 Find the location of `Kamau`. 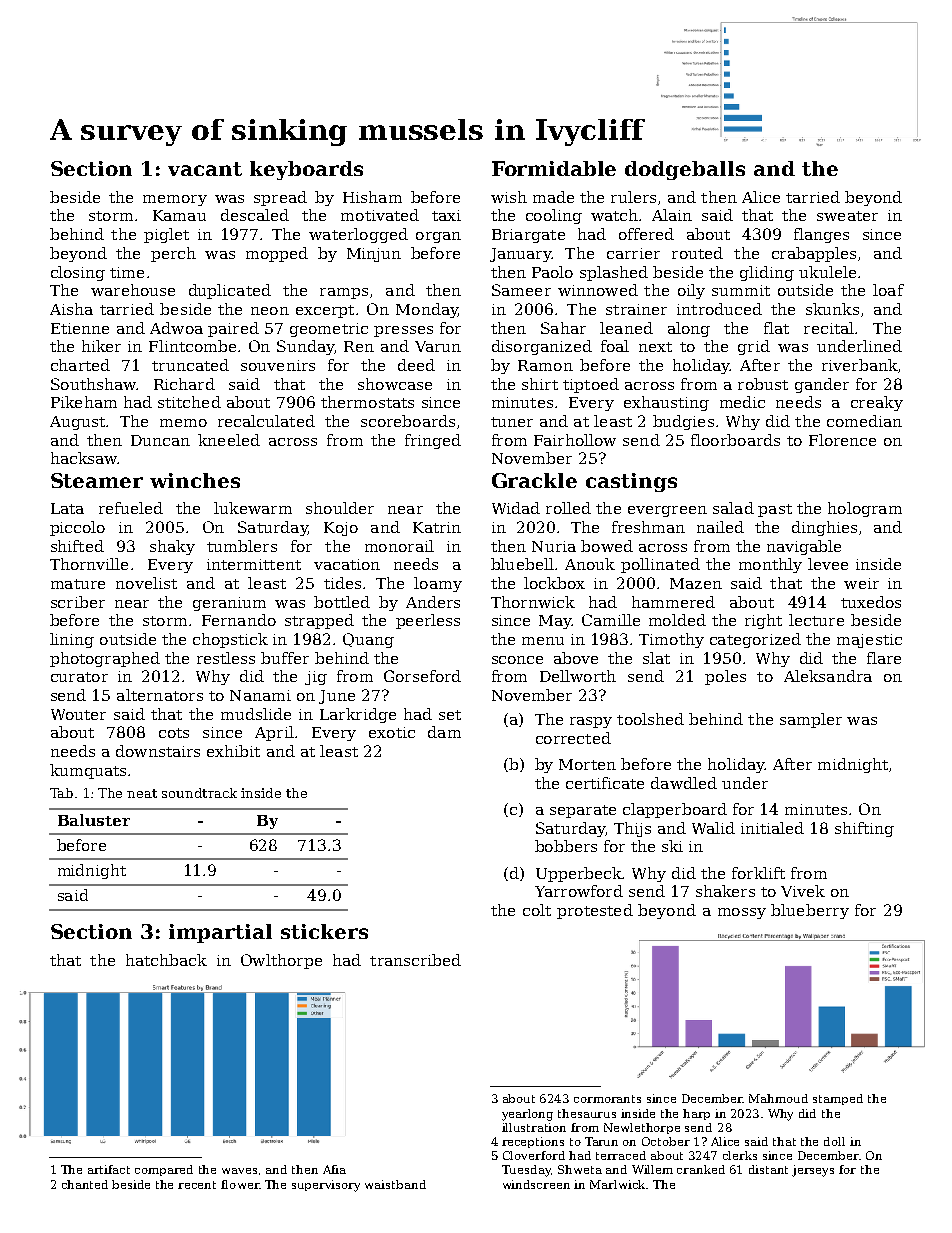

Kamau is located at coordinates (179, 215).
